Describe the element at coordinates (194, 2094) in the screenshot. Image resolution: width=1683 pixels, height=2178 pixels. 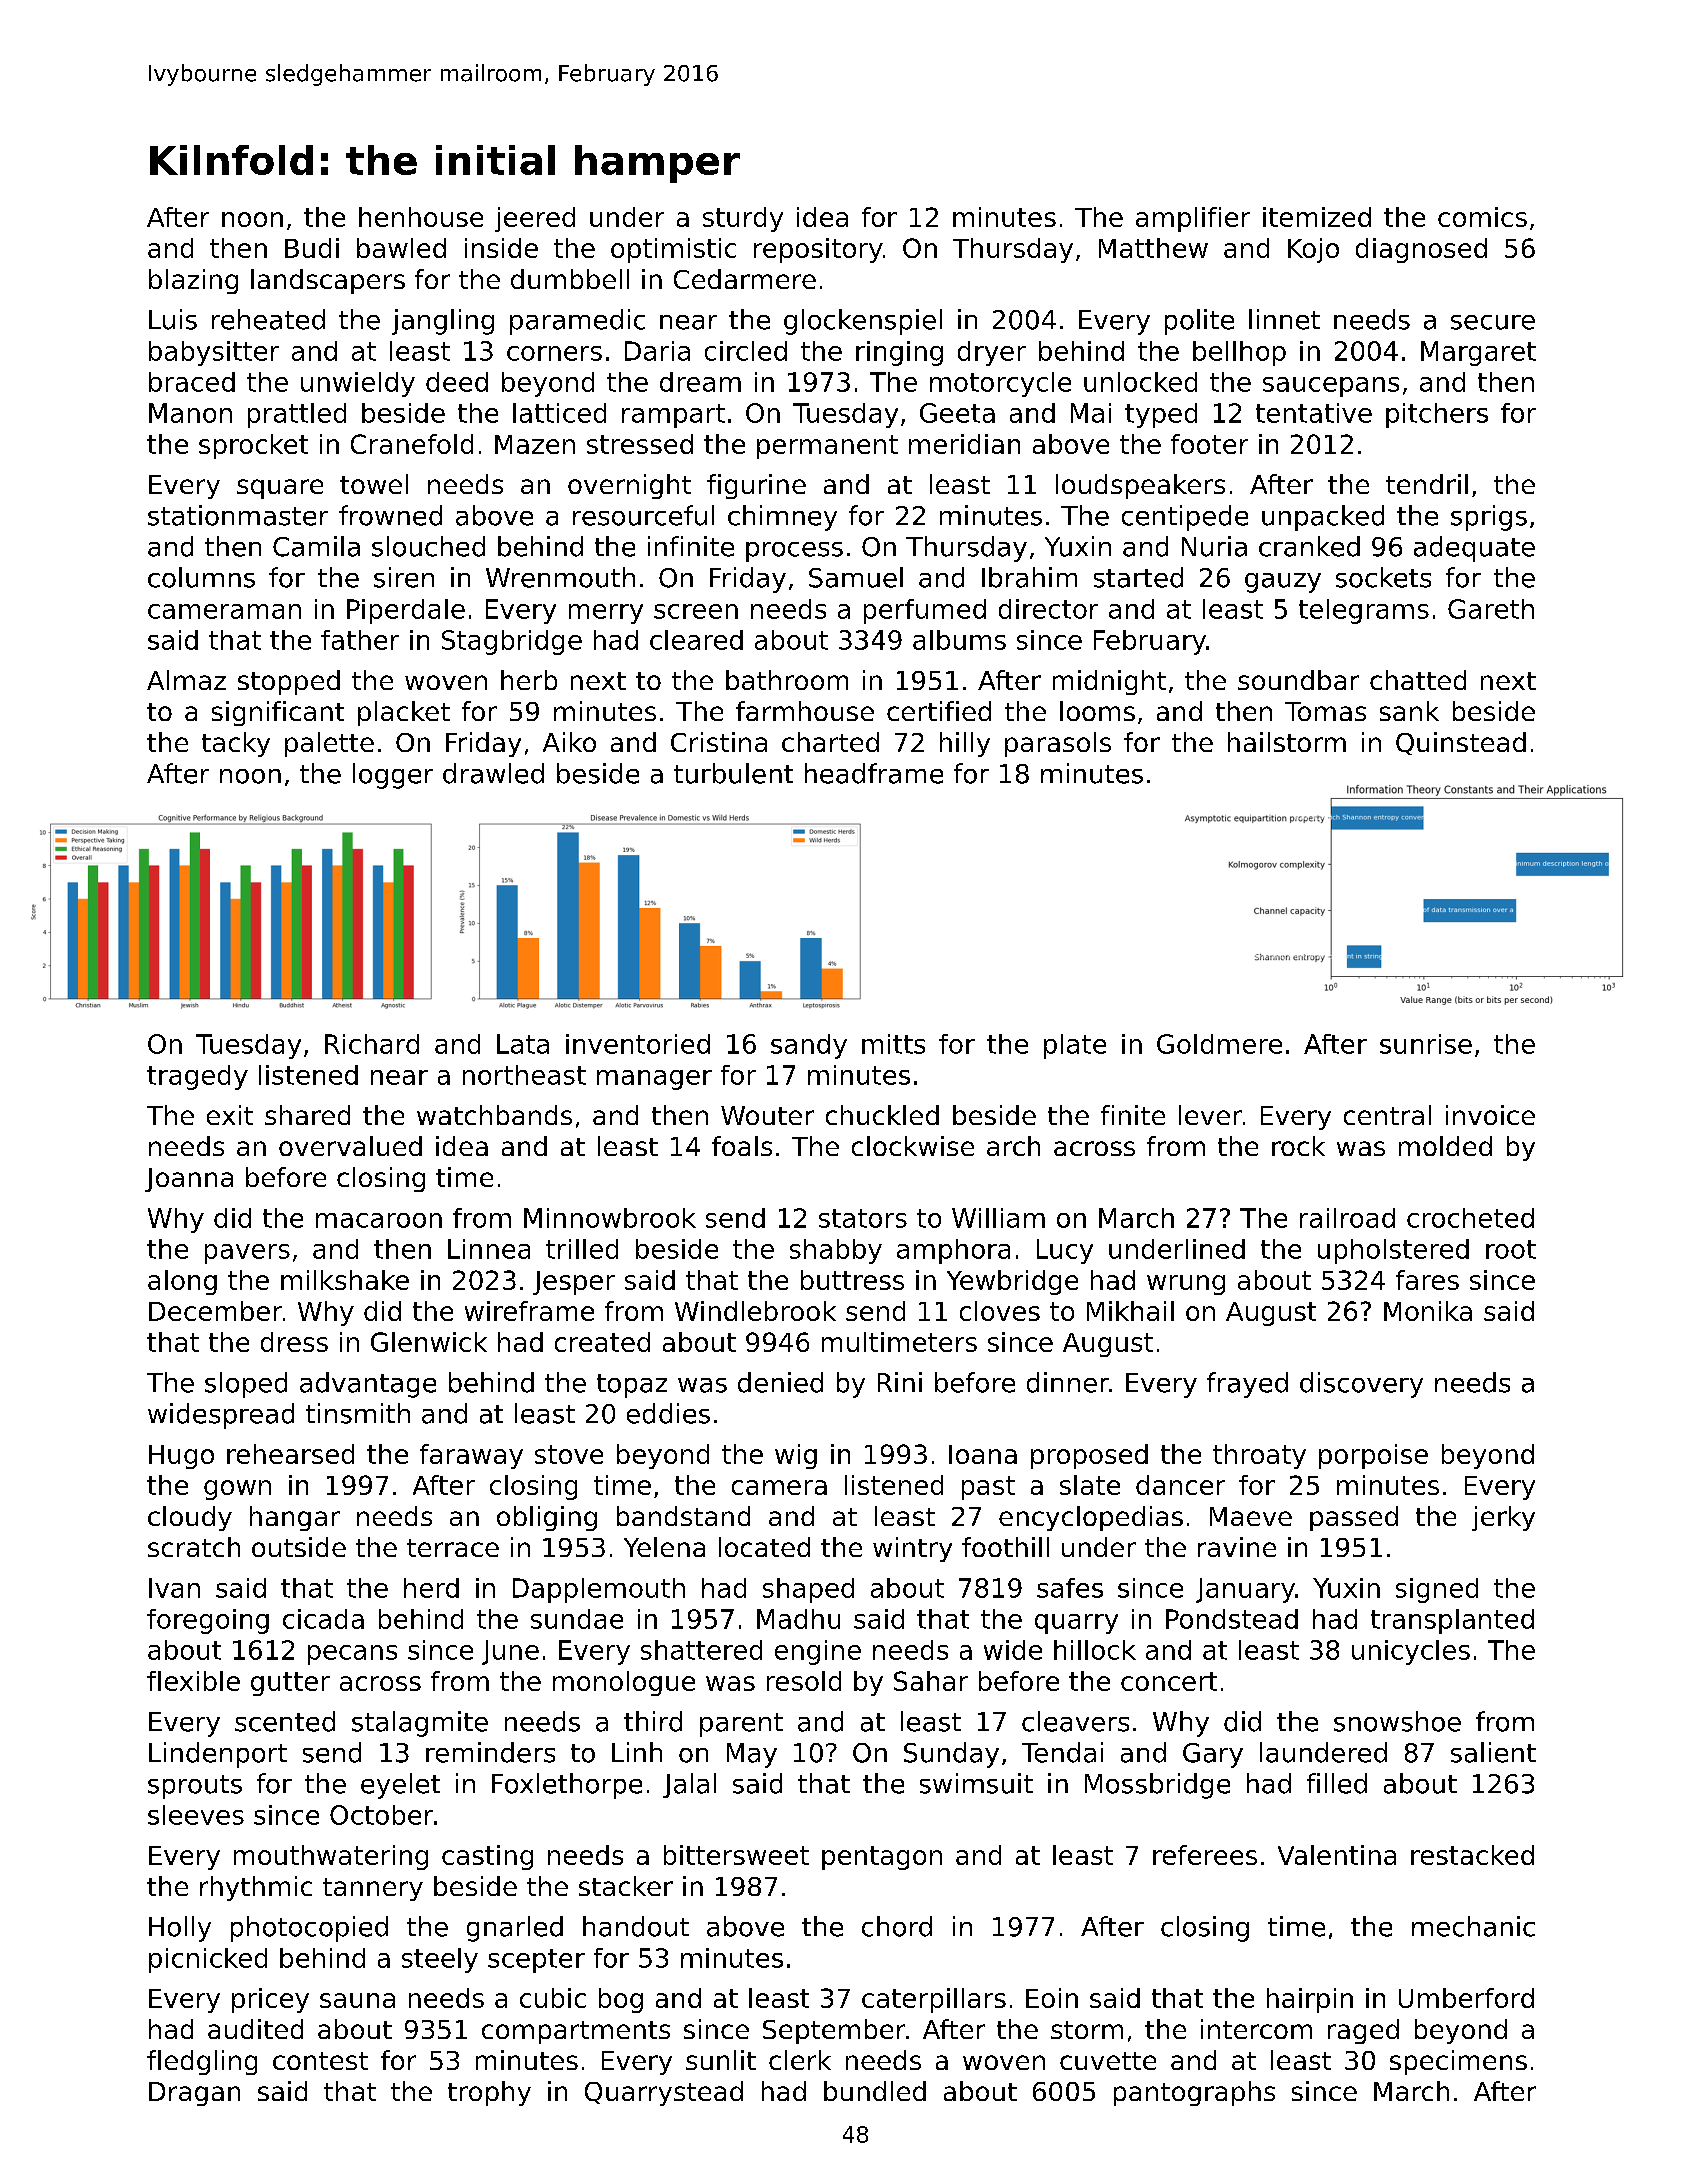
I see `Dragan` at that location.
